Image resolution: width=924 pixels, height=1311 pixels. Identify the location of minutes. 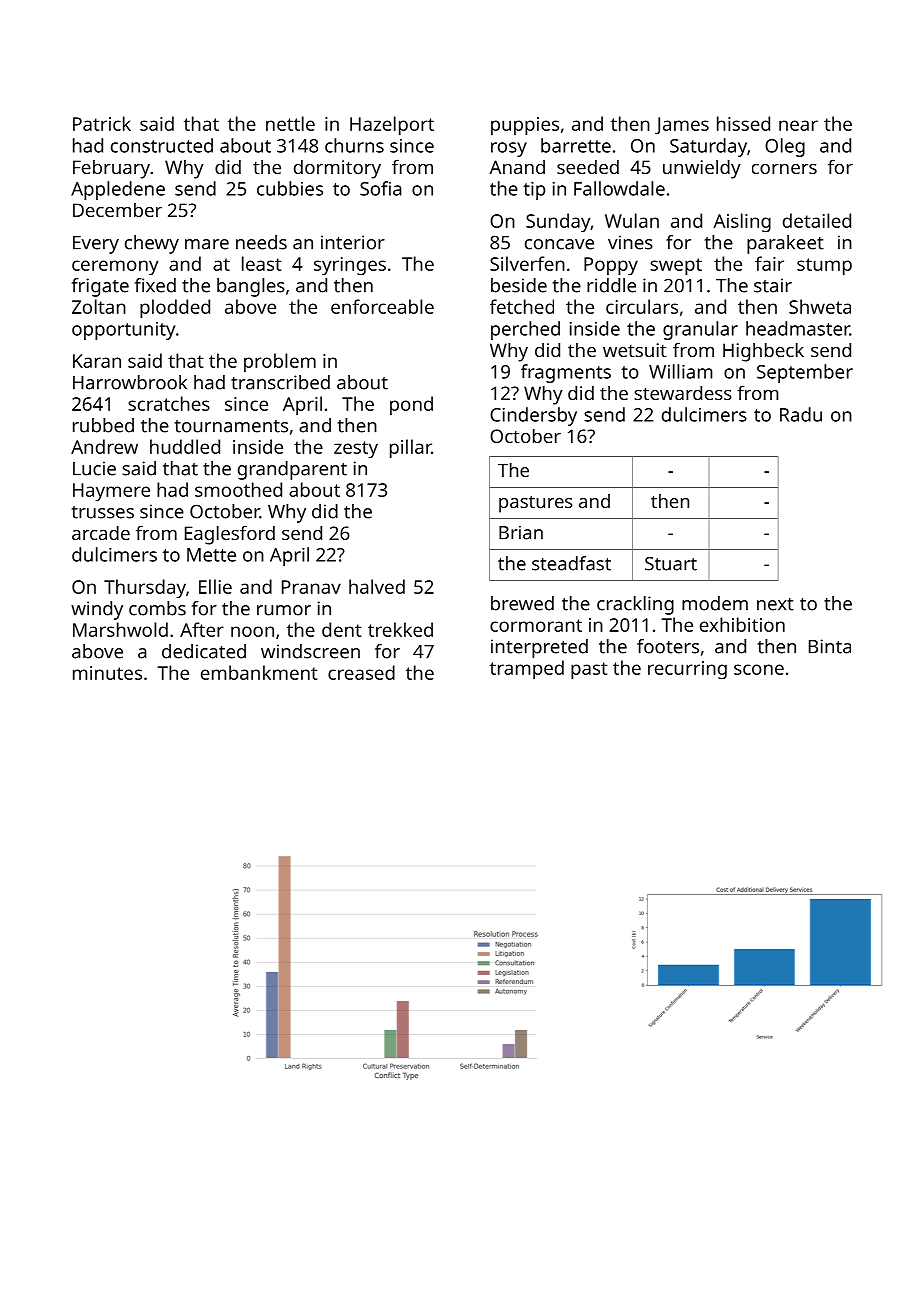
(107, 673).
